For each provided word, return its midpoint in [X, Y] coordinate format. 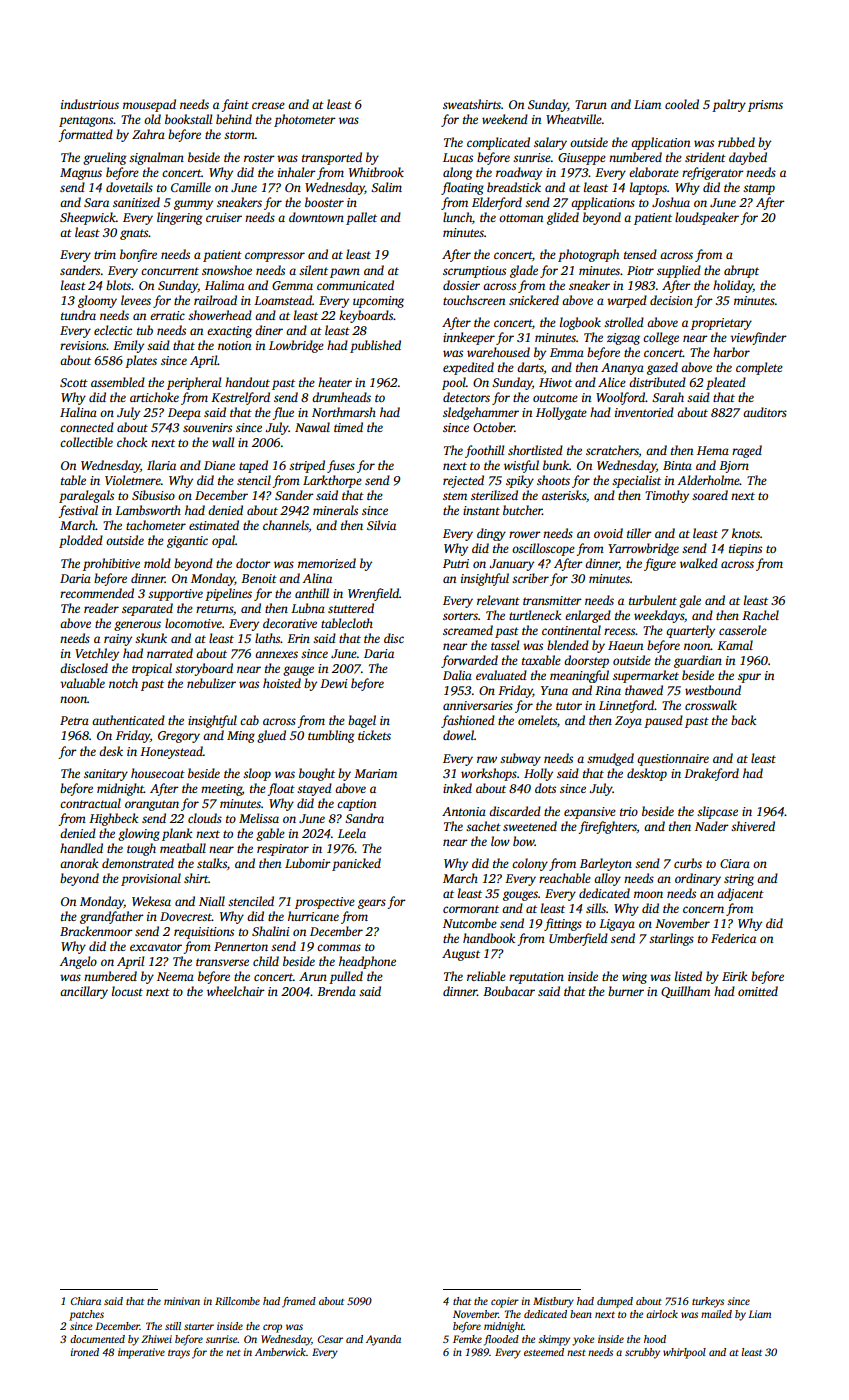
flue [283, 413]
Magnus [81, 174]
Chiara [86, 1301]
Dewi [334, 683]
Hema [713, 450]
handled [81, 848]
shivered [753, 826]
